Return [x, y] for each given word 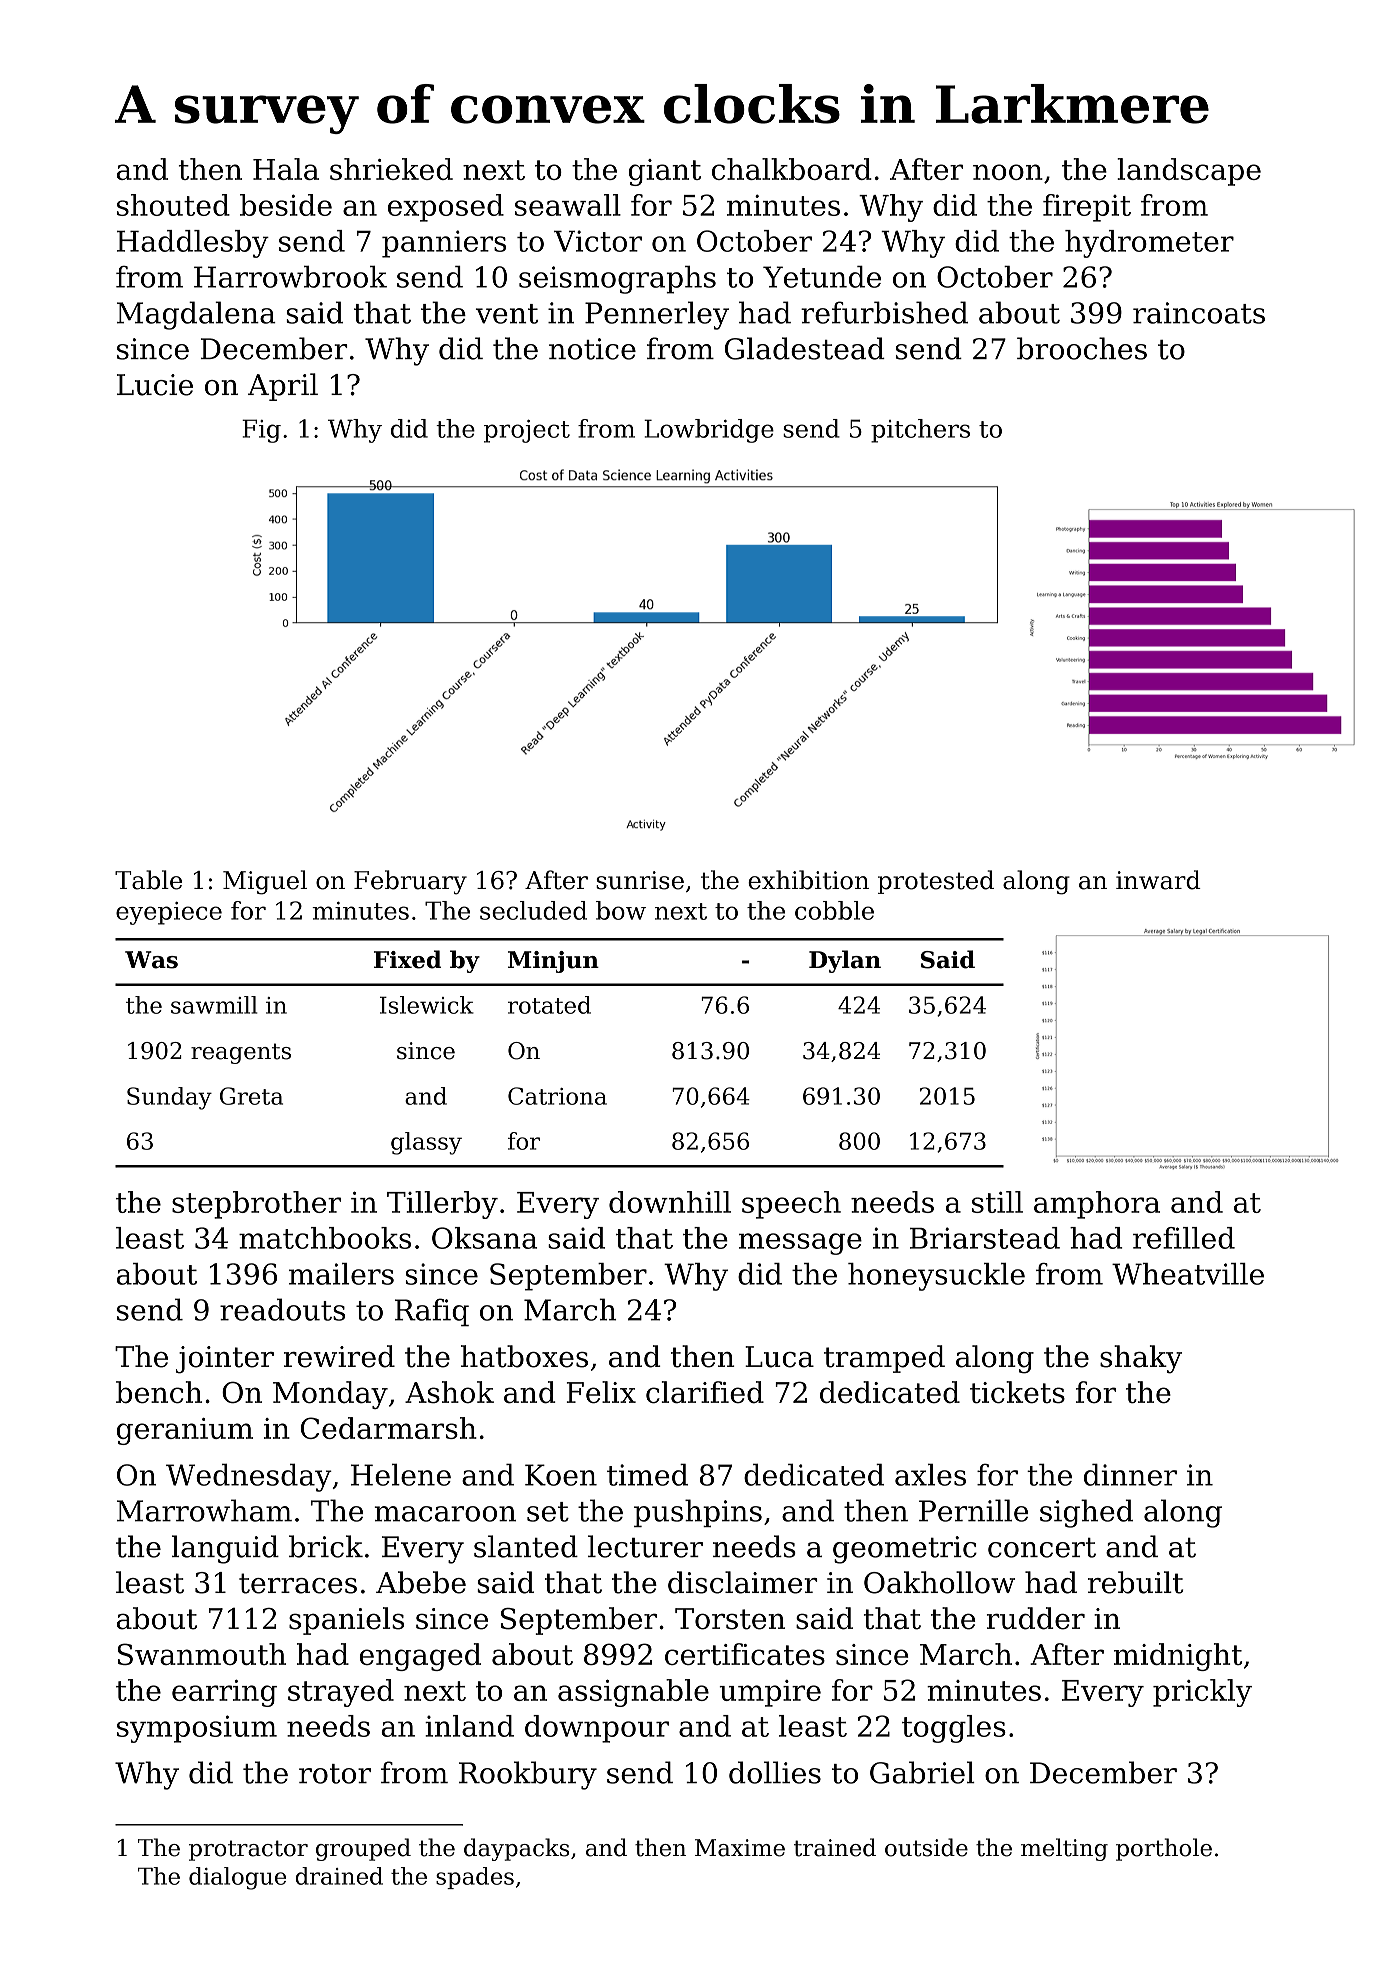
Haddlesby [193, 244]
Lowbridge [709, 431]
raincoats [1199, 313]
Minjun [553, 962]
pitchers [920, 431]
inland [469, 1726]
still [997, 1202]
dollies [775, 1772]
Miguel [265, 882]
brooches [1082, 348]
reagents [241, 1053]
